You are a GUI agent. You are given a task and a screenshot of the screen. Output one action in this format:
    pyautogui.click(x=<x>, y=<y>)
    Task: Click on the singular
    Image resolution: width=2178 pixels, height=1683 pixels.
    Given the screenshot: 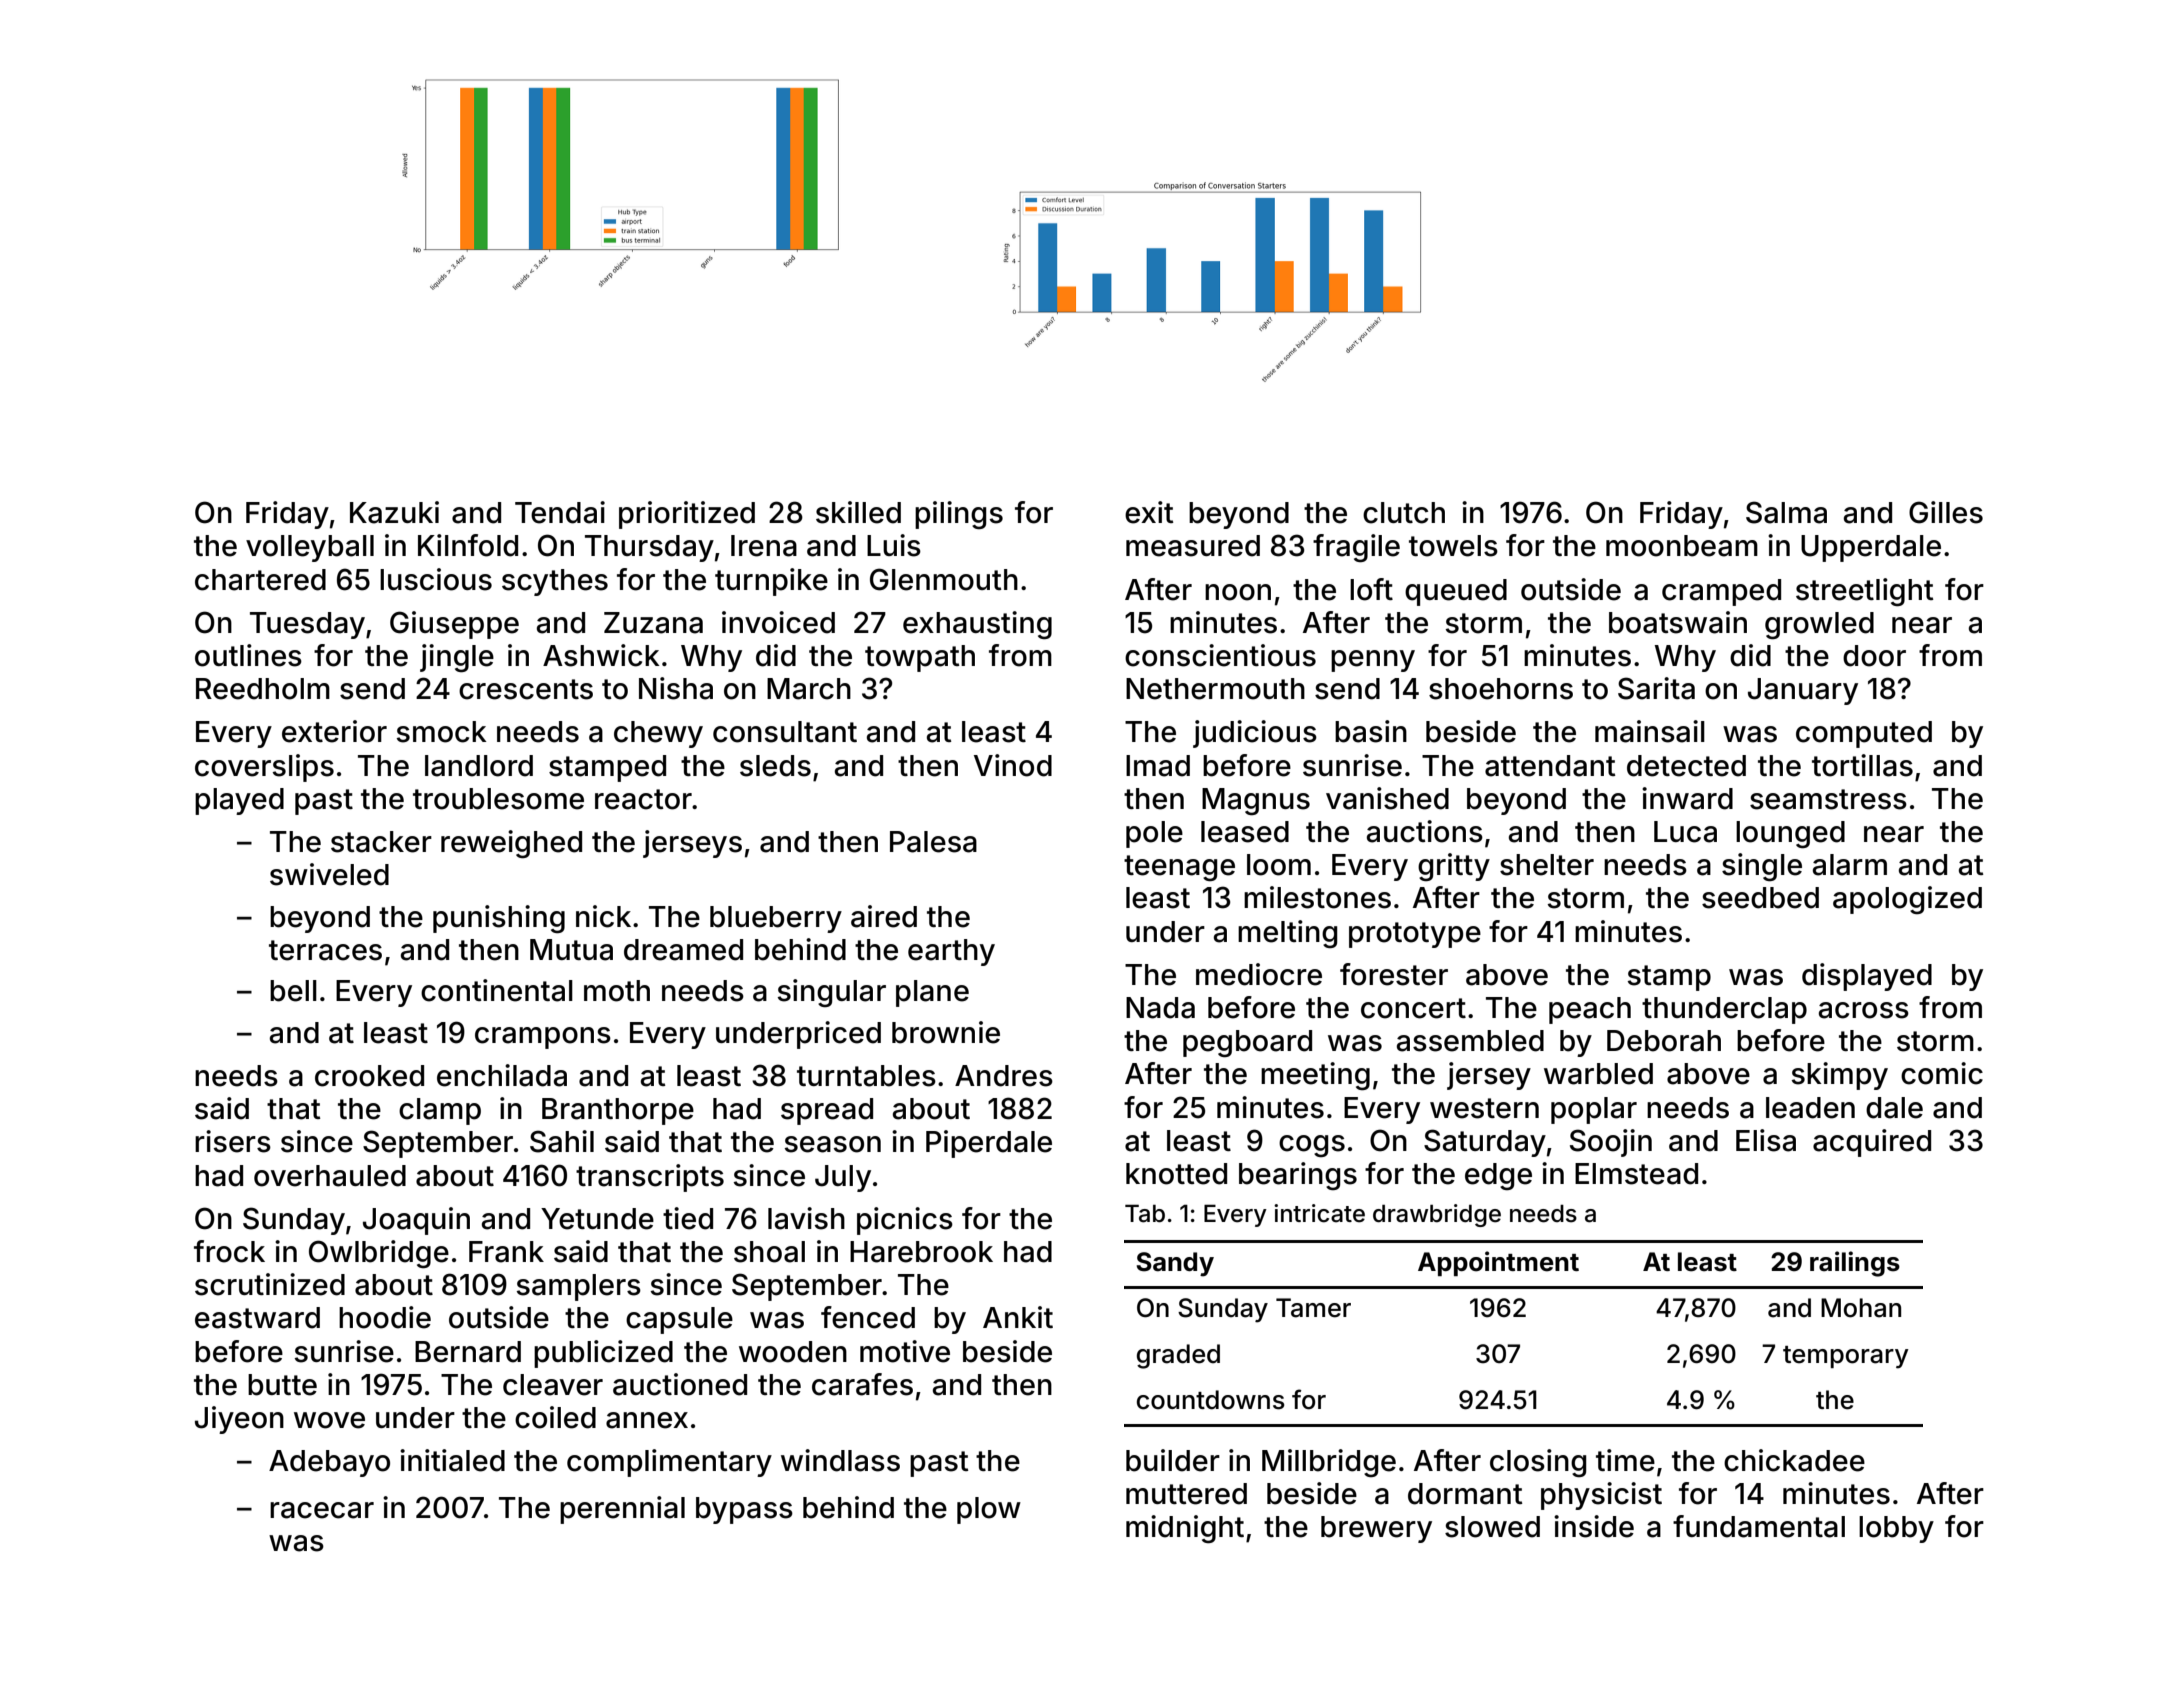 What is the action you would take?
    pyautogui.click(x=831, y=993)
